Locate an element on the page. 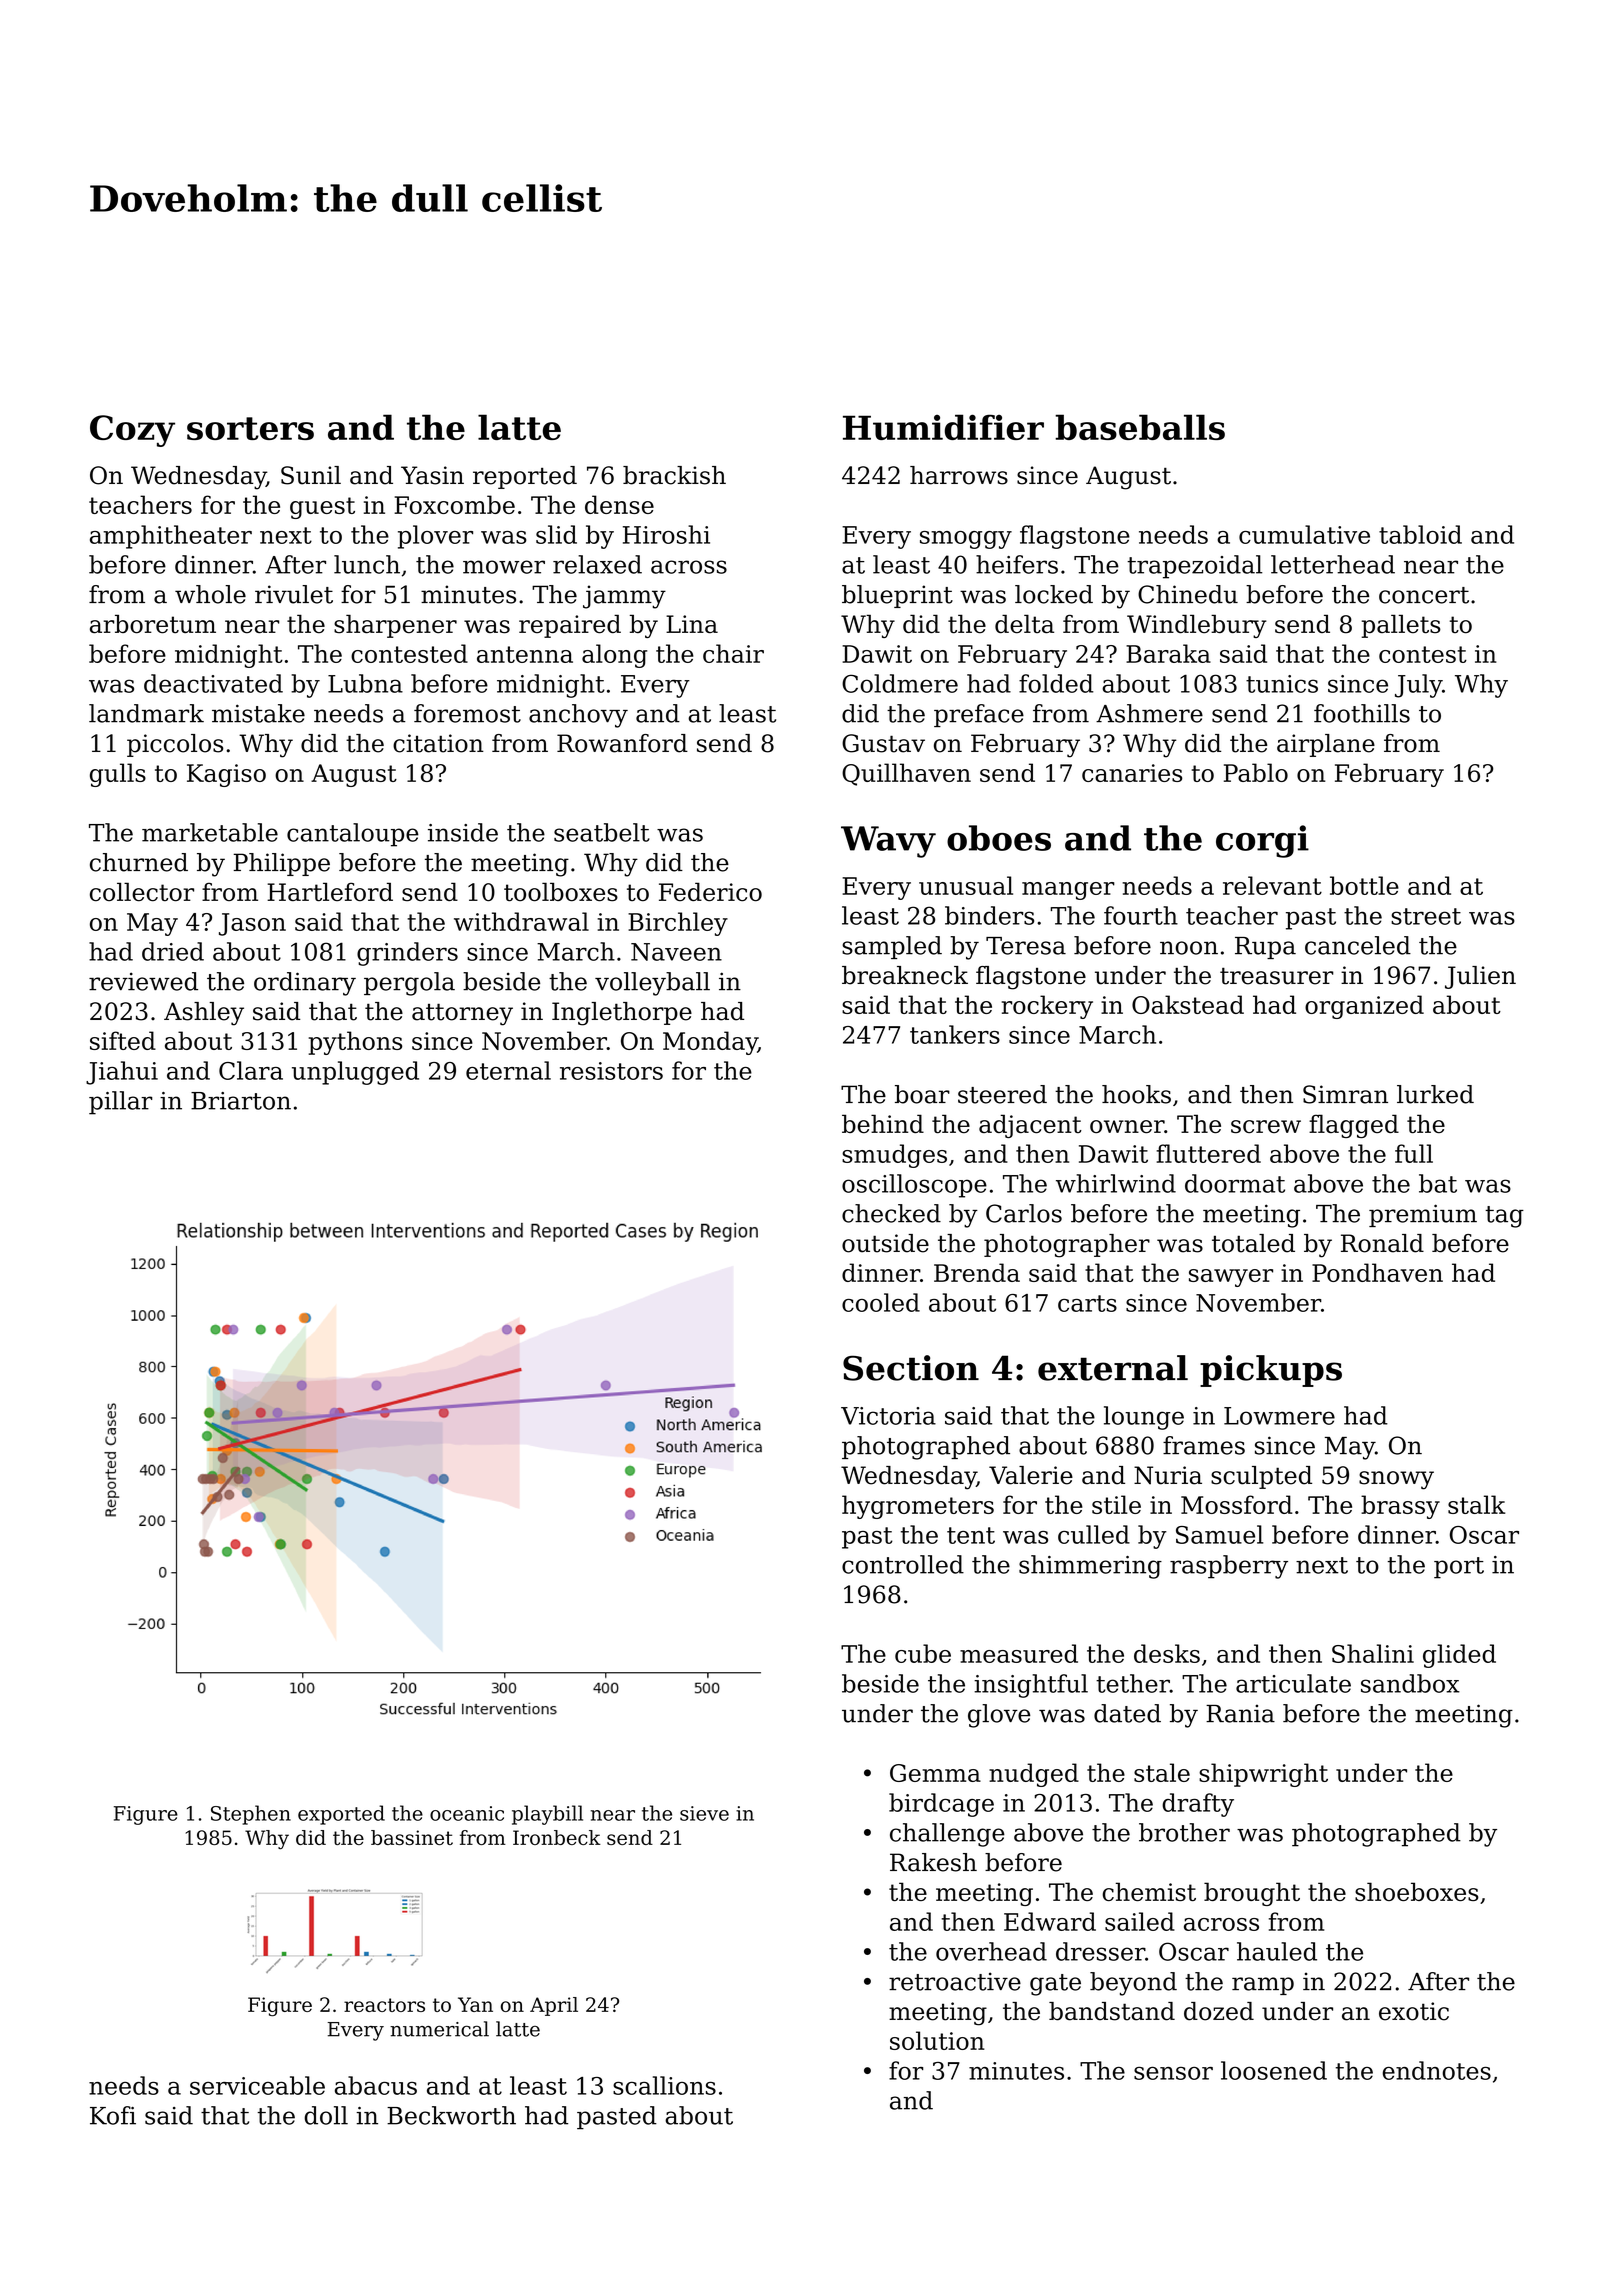 Image resolution: width=1620 pixels, height=2292 pixels. screw is located at coordinates (1266, 1126).
